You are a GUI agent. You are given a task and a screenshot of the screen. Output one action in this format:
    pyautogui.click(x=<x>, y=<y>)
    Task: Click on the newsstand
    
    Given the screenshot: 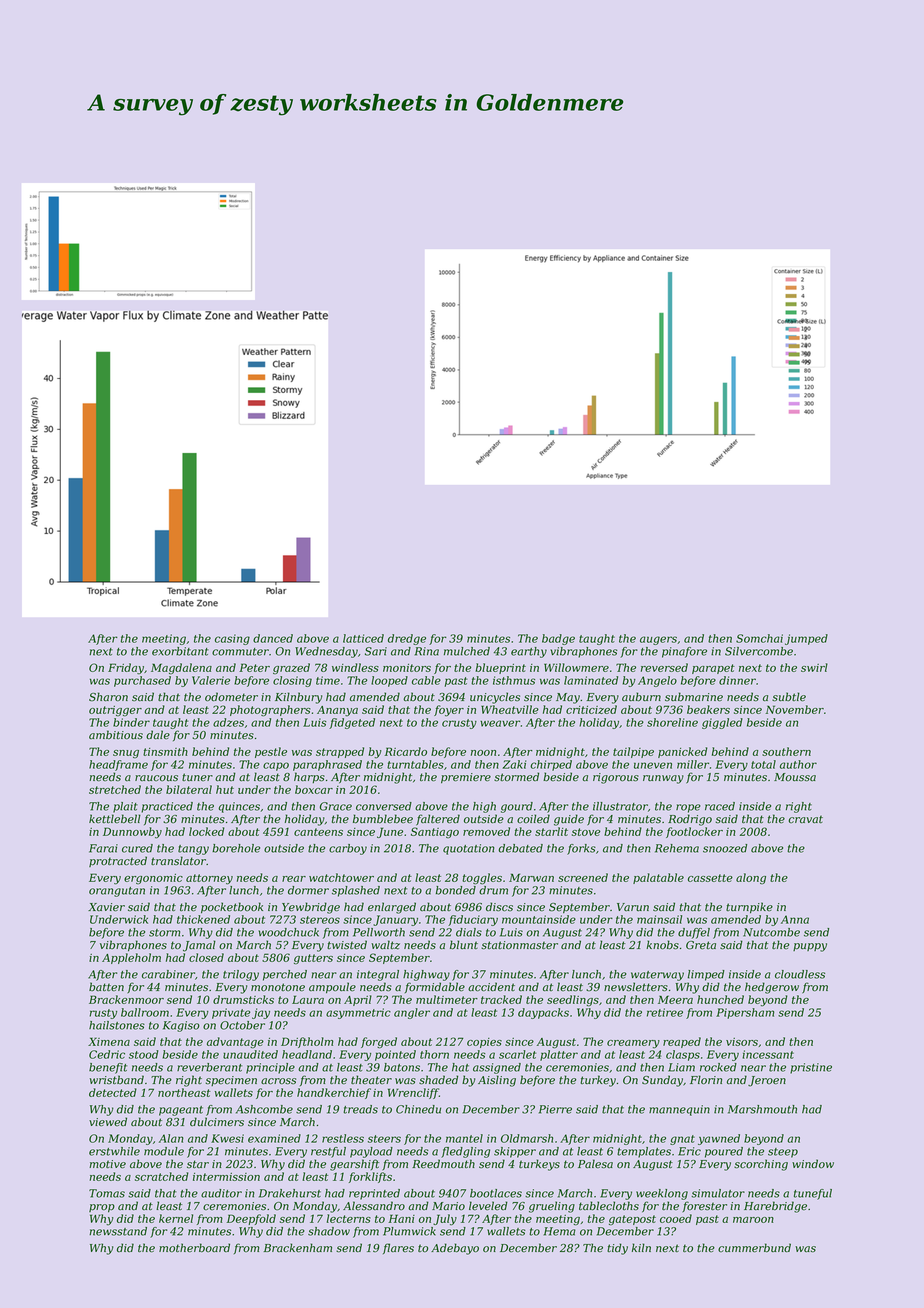 What is the action you would take?
    pyautogui.click(x=118, y=1231)
